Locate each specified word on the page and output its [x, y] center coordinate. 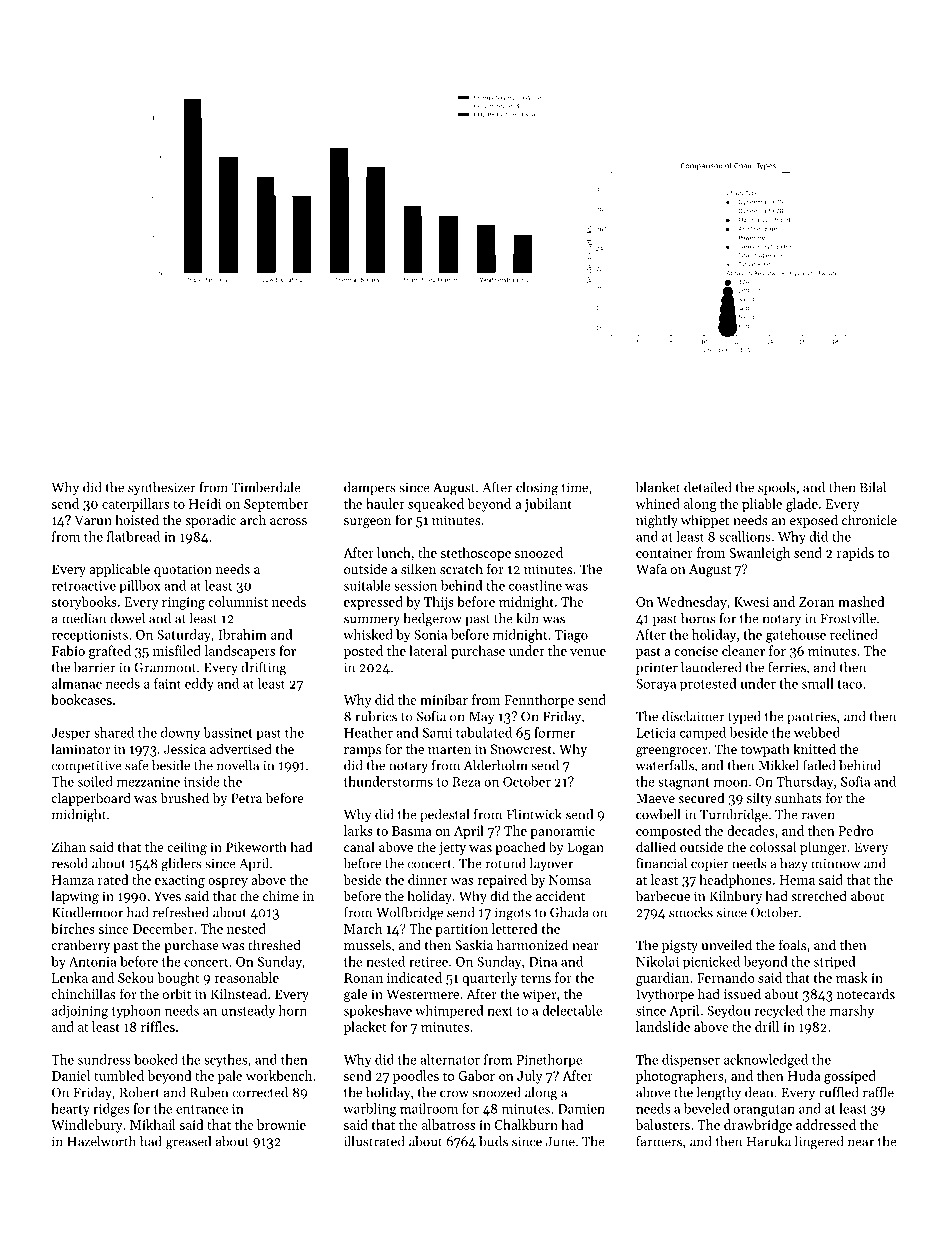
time [575, 487]
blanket [658, 487]
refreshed [181, 912]
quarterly [489, 979]
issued [742, 993]
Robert [140, 1092]
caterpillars [135, 505]
